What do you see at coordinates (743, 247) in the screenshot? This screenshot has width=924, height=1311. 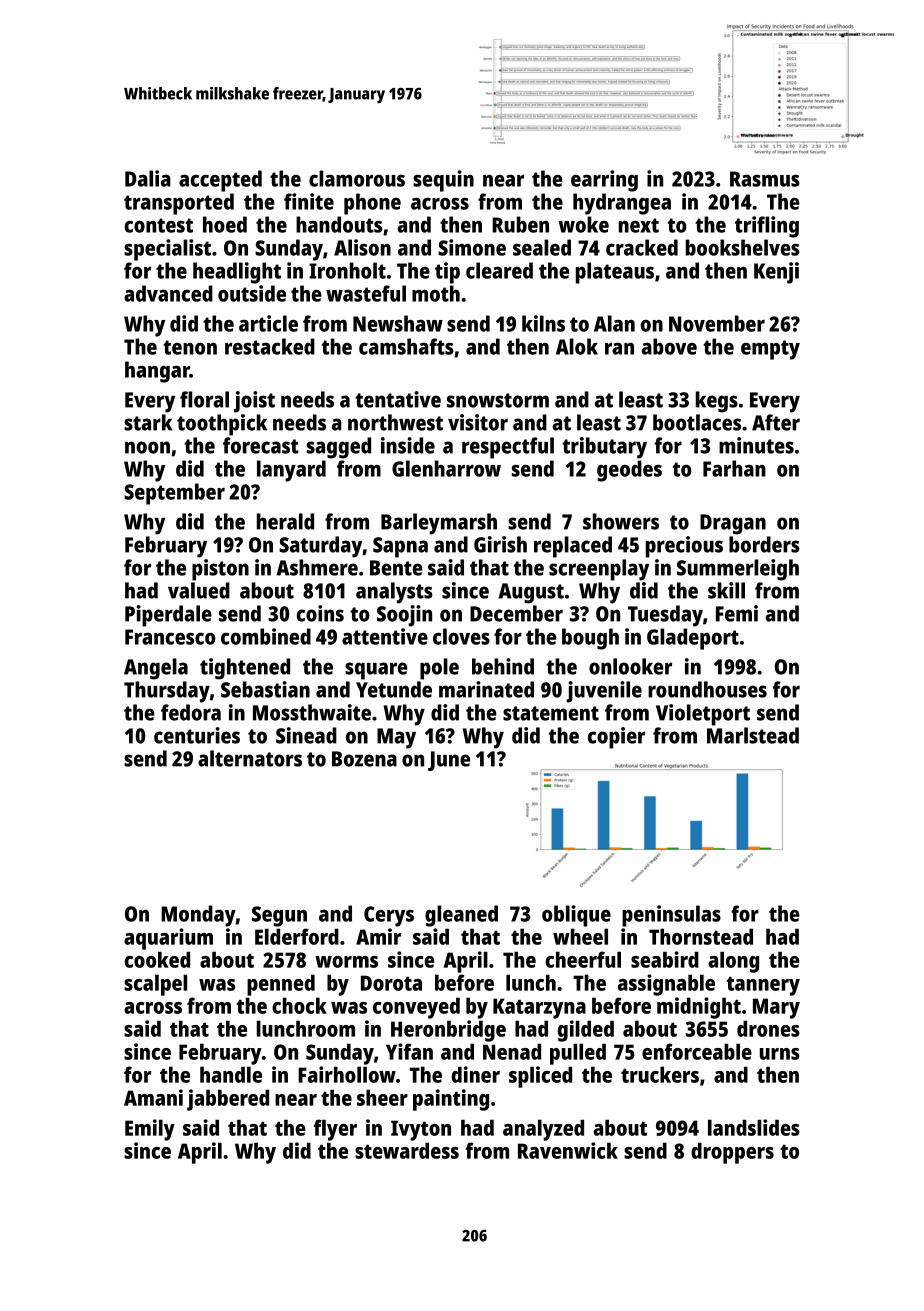 I see `bookshelves` at bounding box center [743, 247].
